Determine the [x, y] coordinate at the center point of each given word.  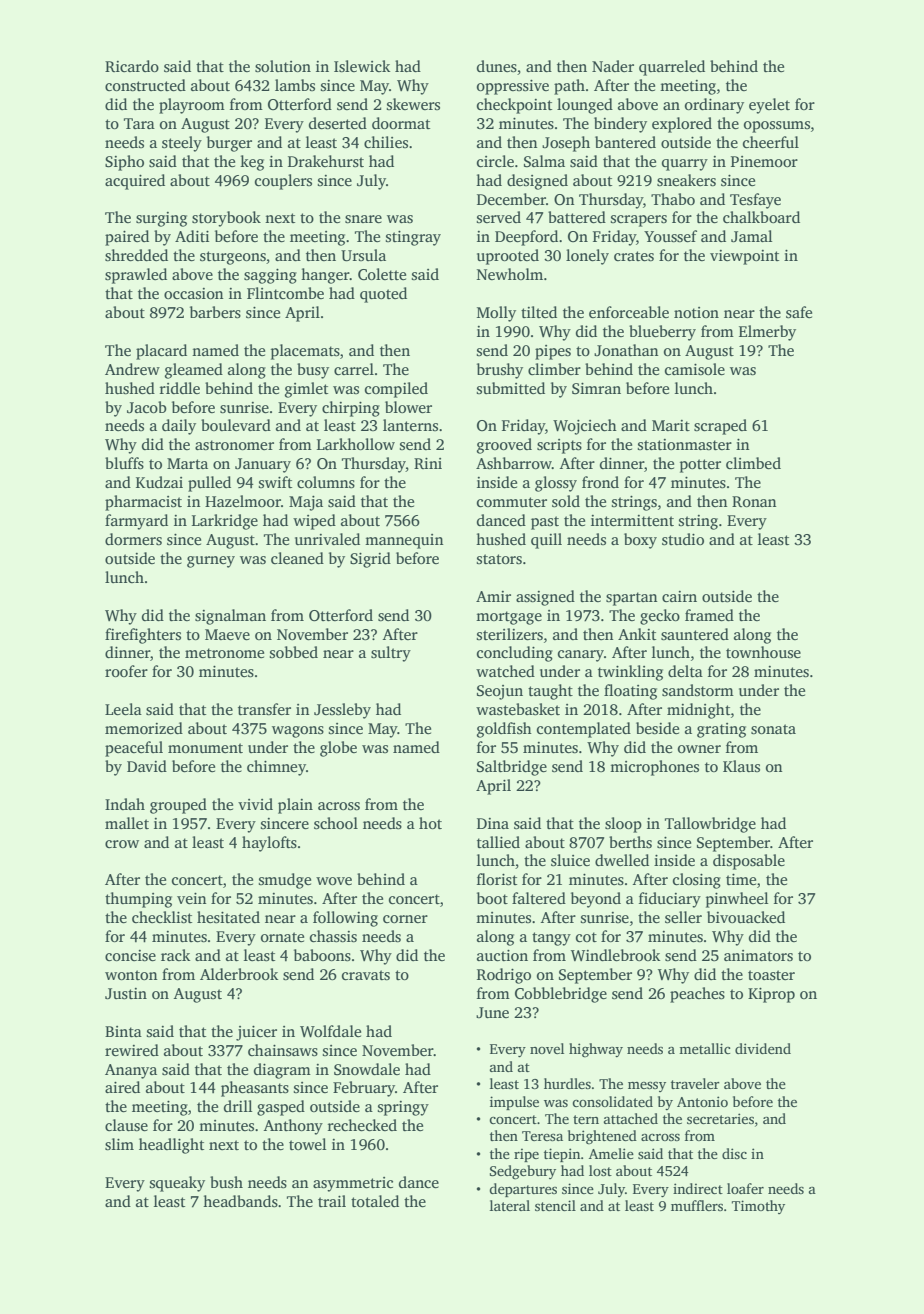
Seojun [500, 692]
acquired [135, 182]
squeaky [177, 1184]
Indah [125, 804]
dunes [497, 66]
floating [630, 692]
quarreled [672, 68]
